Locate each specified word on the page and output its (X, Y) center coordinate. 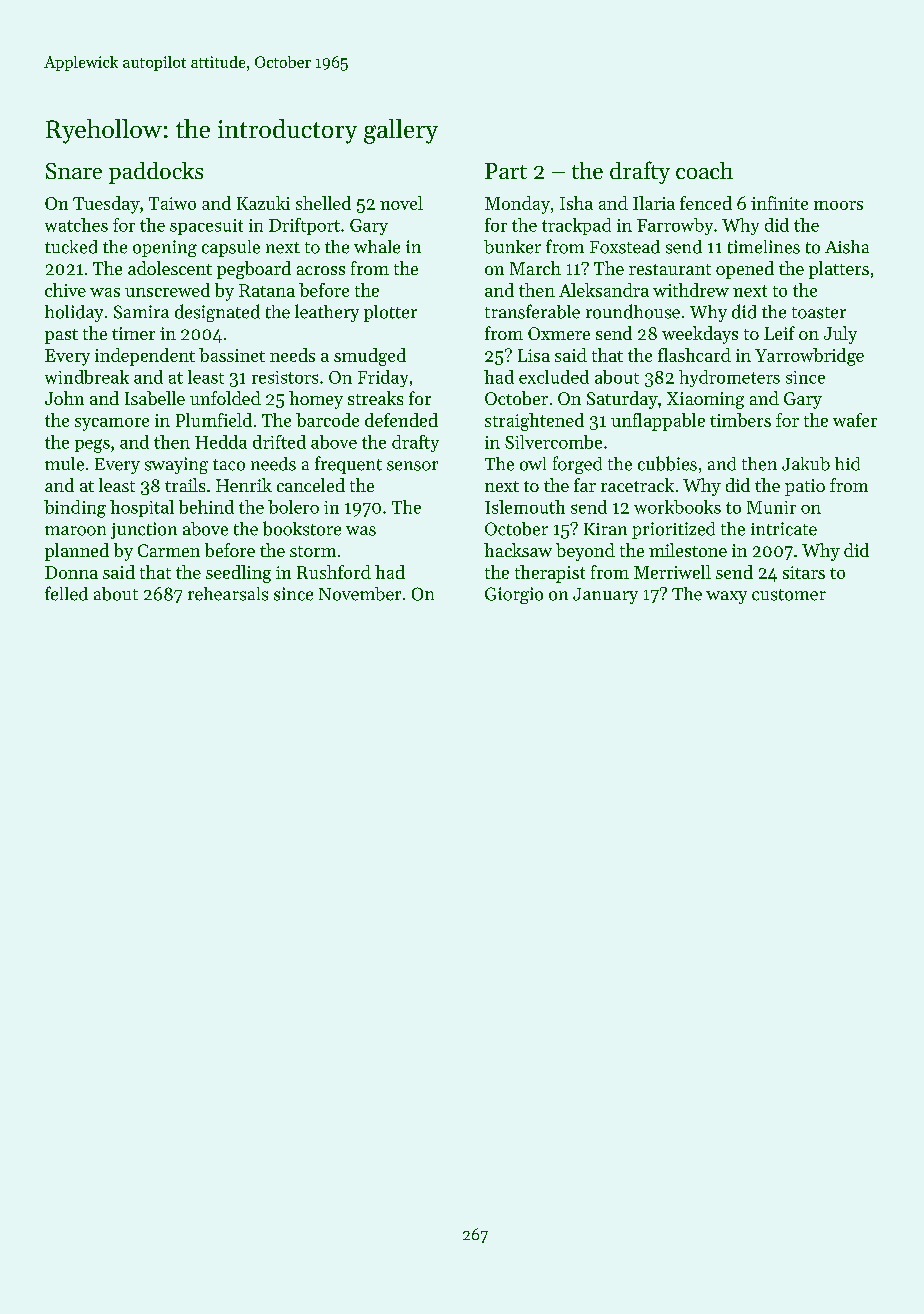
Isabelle (155, 398)
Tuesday (106, 205)
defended (401, 420)
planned (77, 552)
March (535, 268)
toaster (819, 313)
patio (805, 487)
